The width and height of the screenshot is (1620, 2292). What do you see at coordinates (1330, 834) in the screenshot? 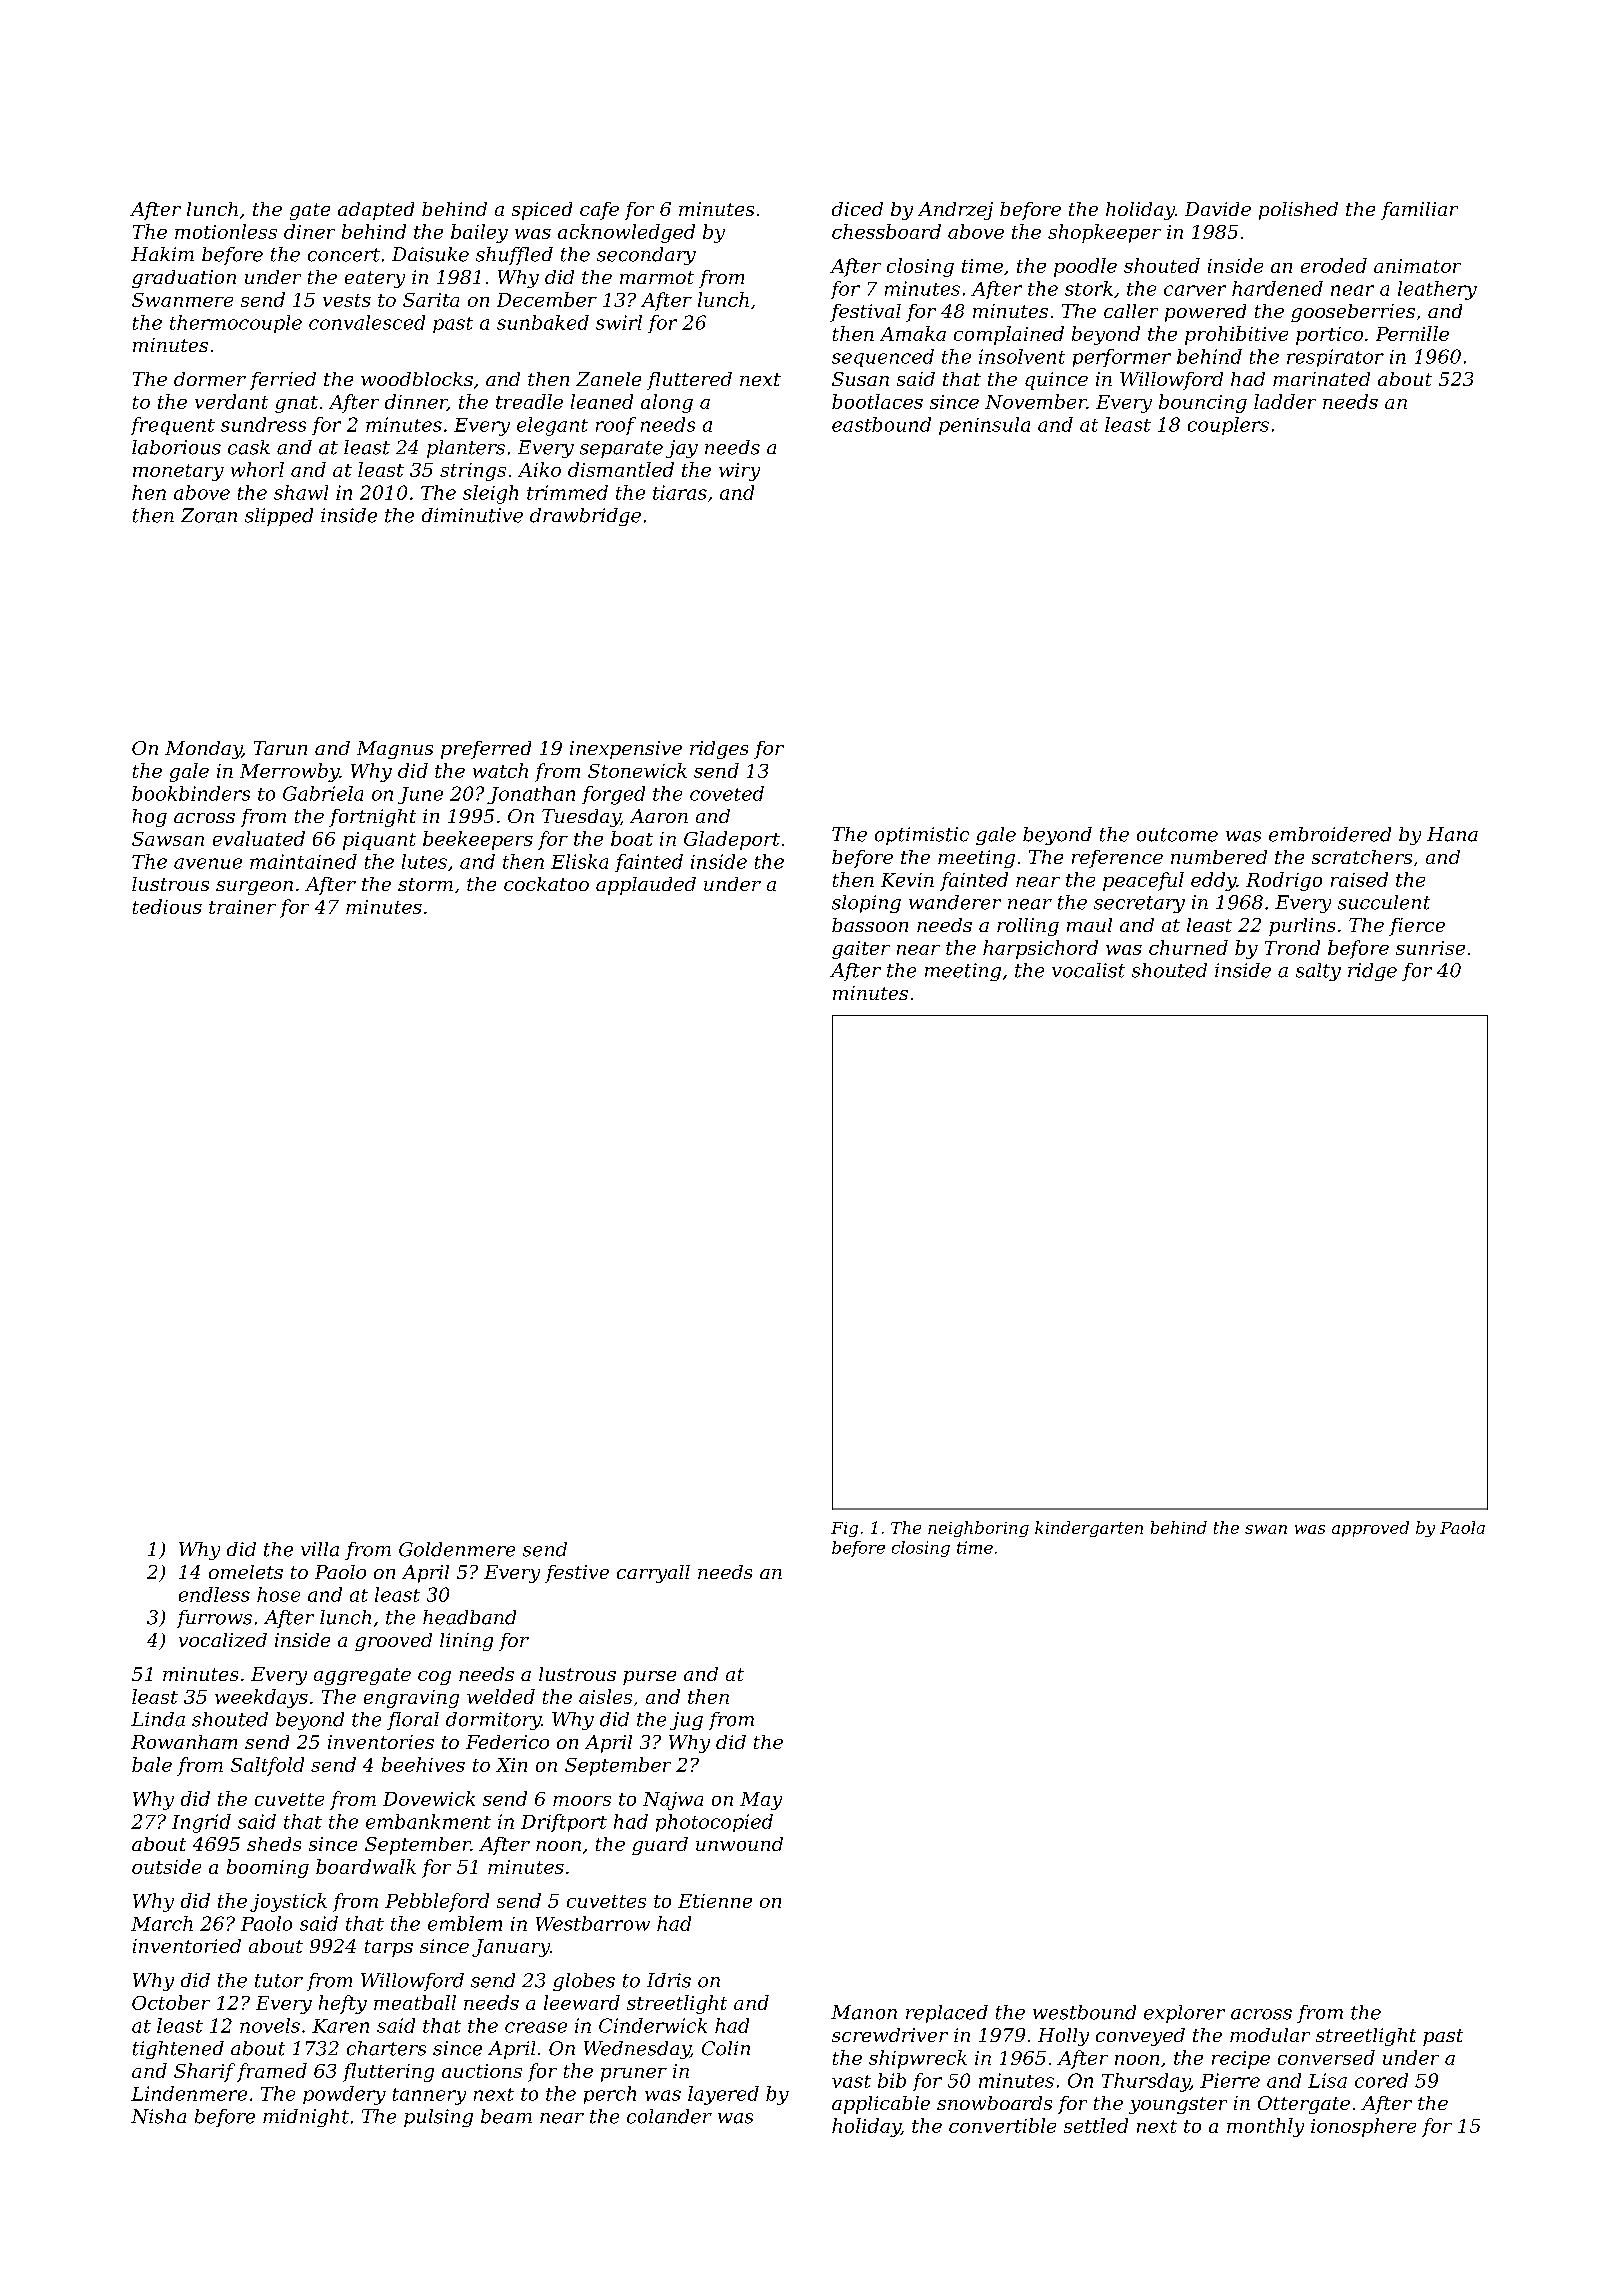
I see `embroidered` at bounding box center [1330, 834].
